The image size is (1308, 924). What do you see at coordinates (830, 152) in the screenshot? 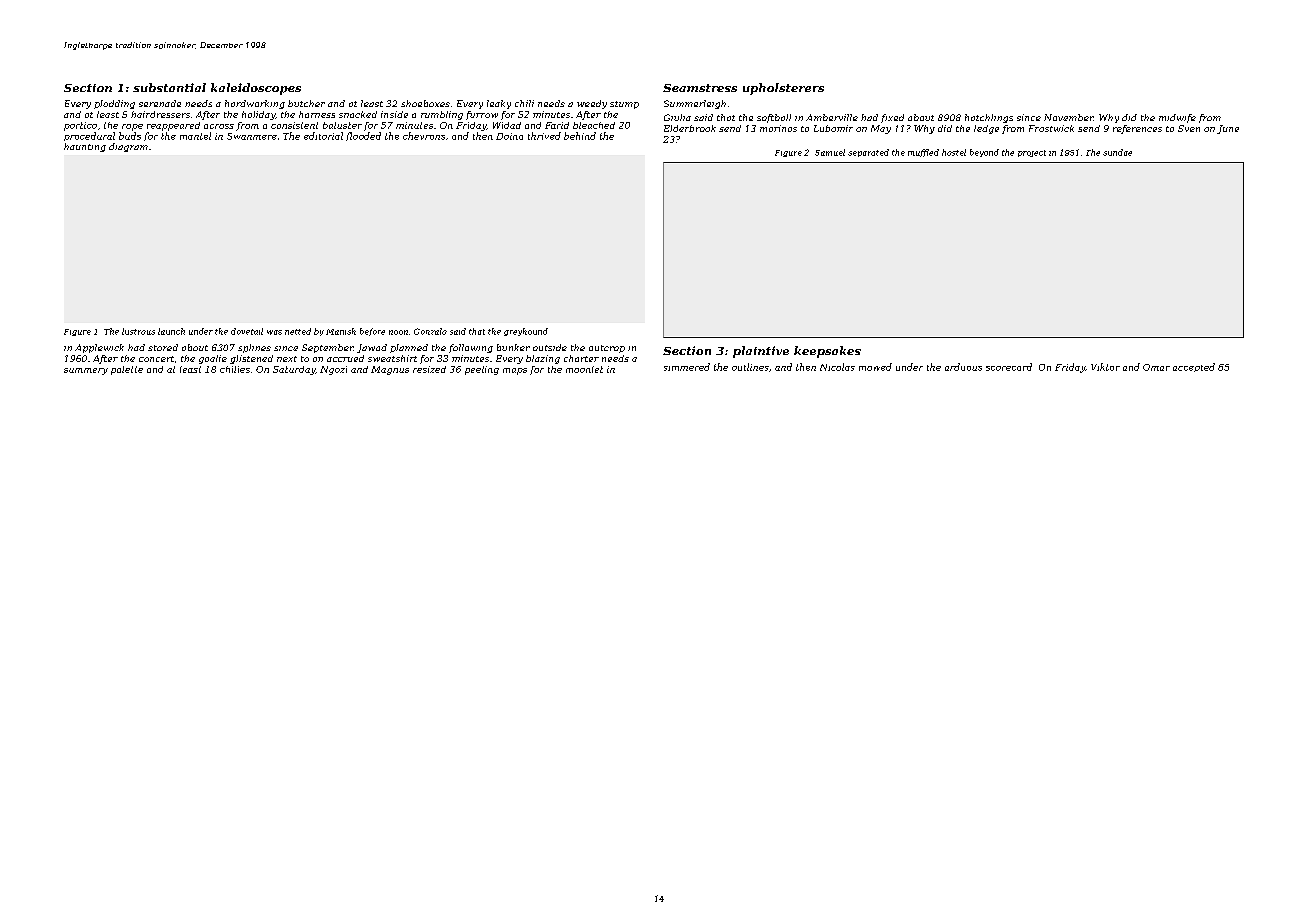
I see `Samuel` at bounding box center [830, 152].
